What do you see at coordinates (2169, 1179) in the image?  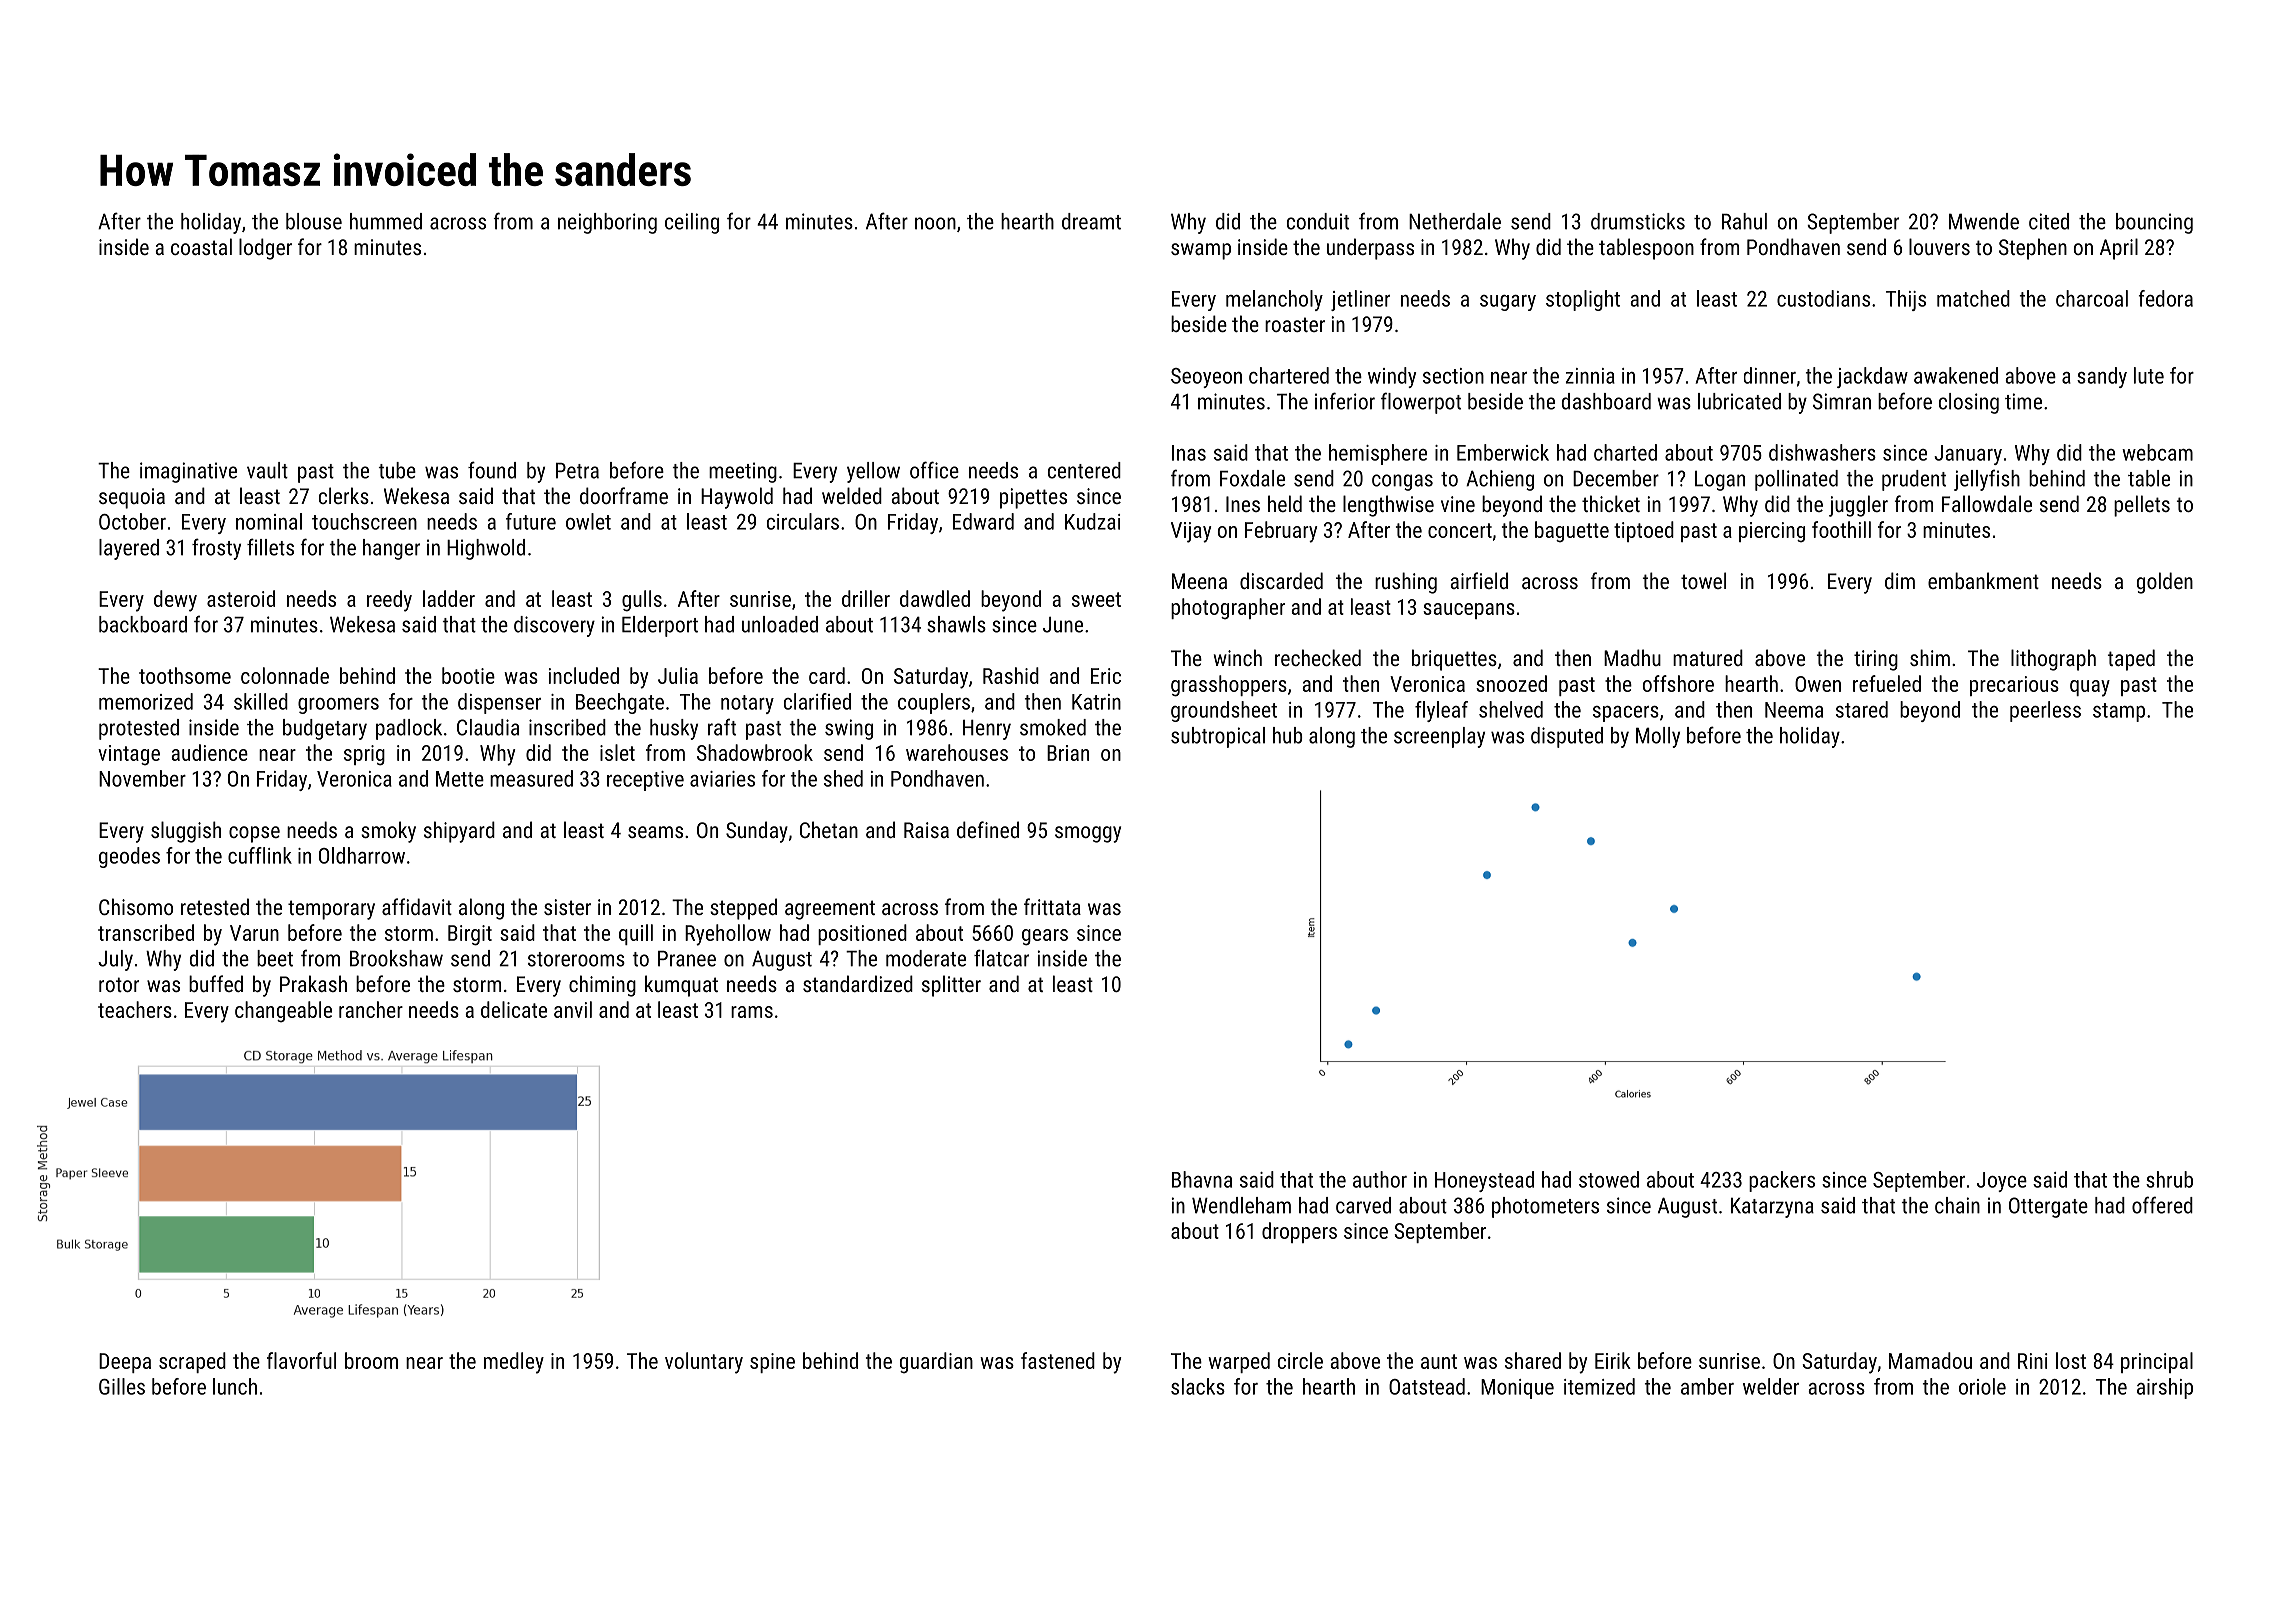 I see `shrub` at bounding box center [2169, 1179].
